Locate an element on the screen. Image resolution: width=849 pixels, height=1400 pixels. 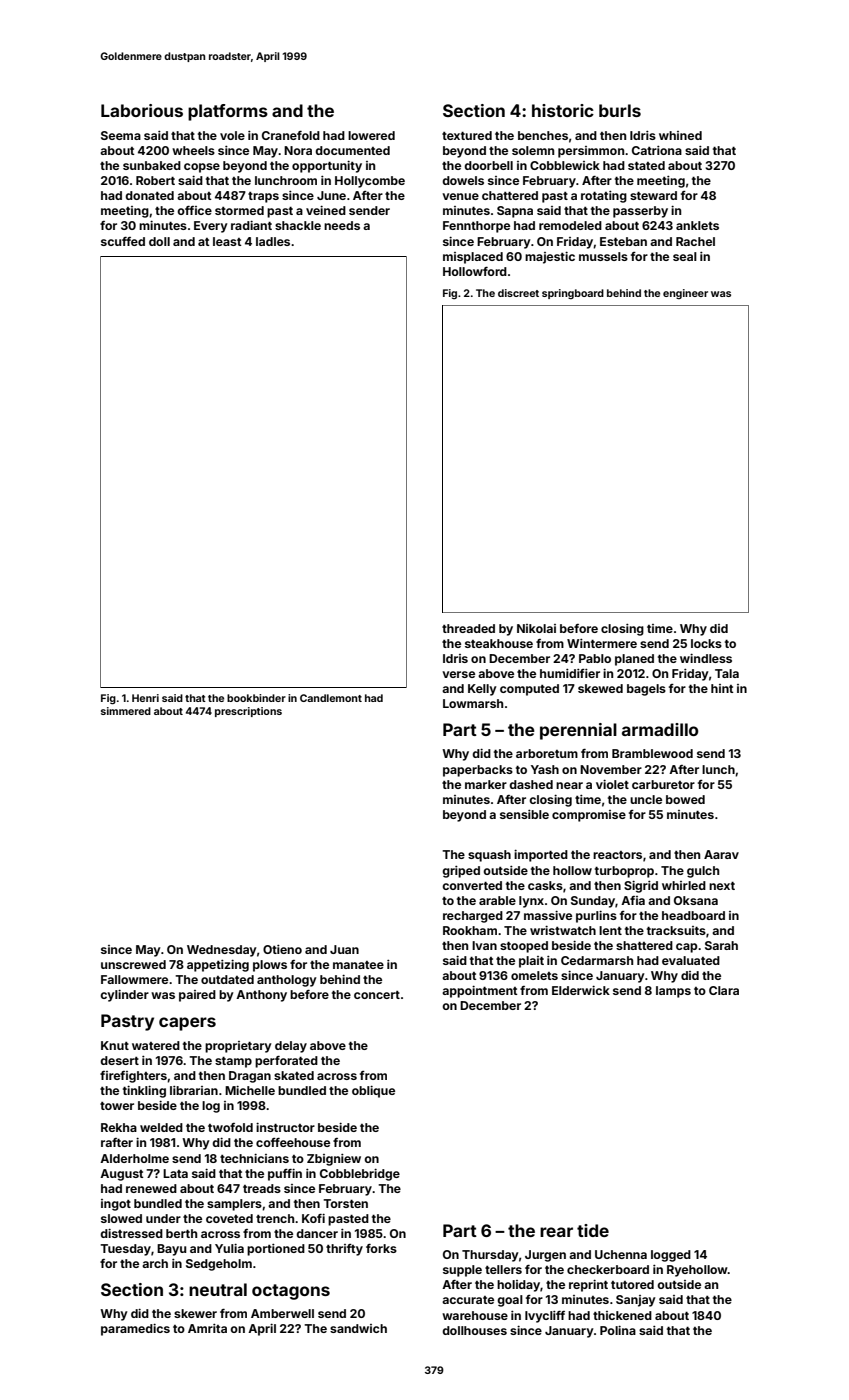
Wednesday is located at coordinates (222, 951).
